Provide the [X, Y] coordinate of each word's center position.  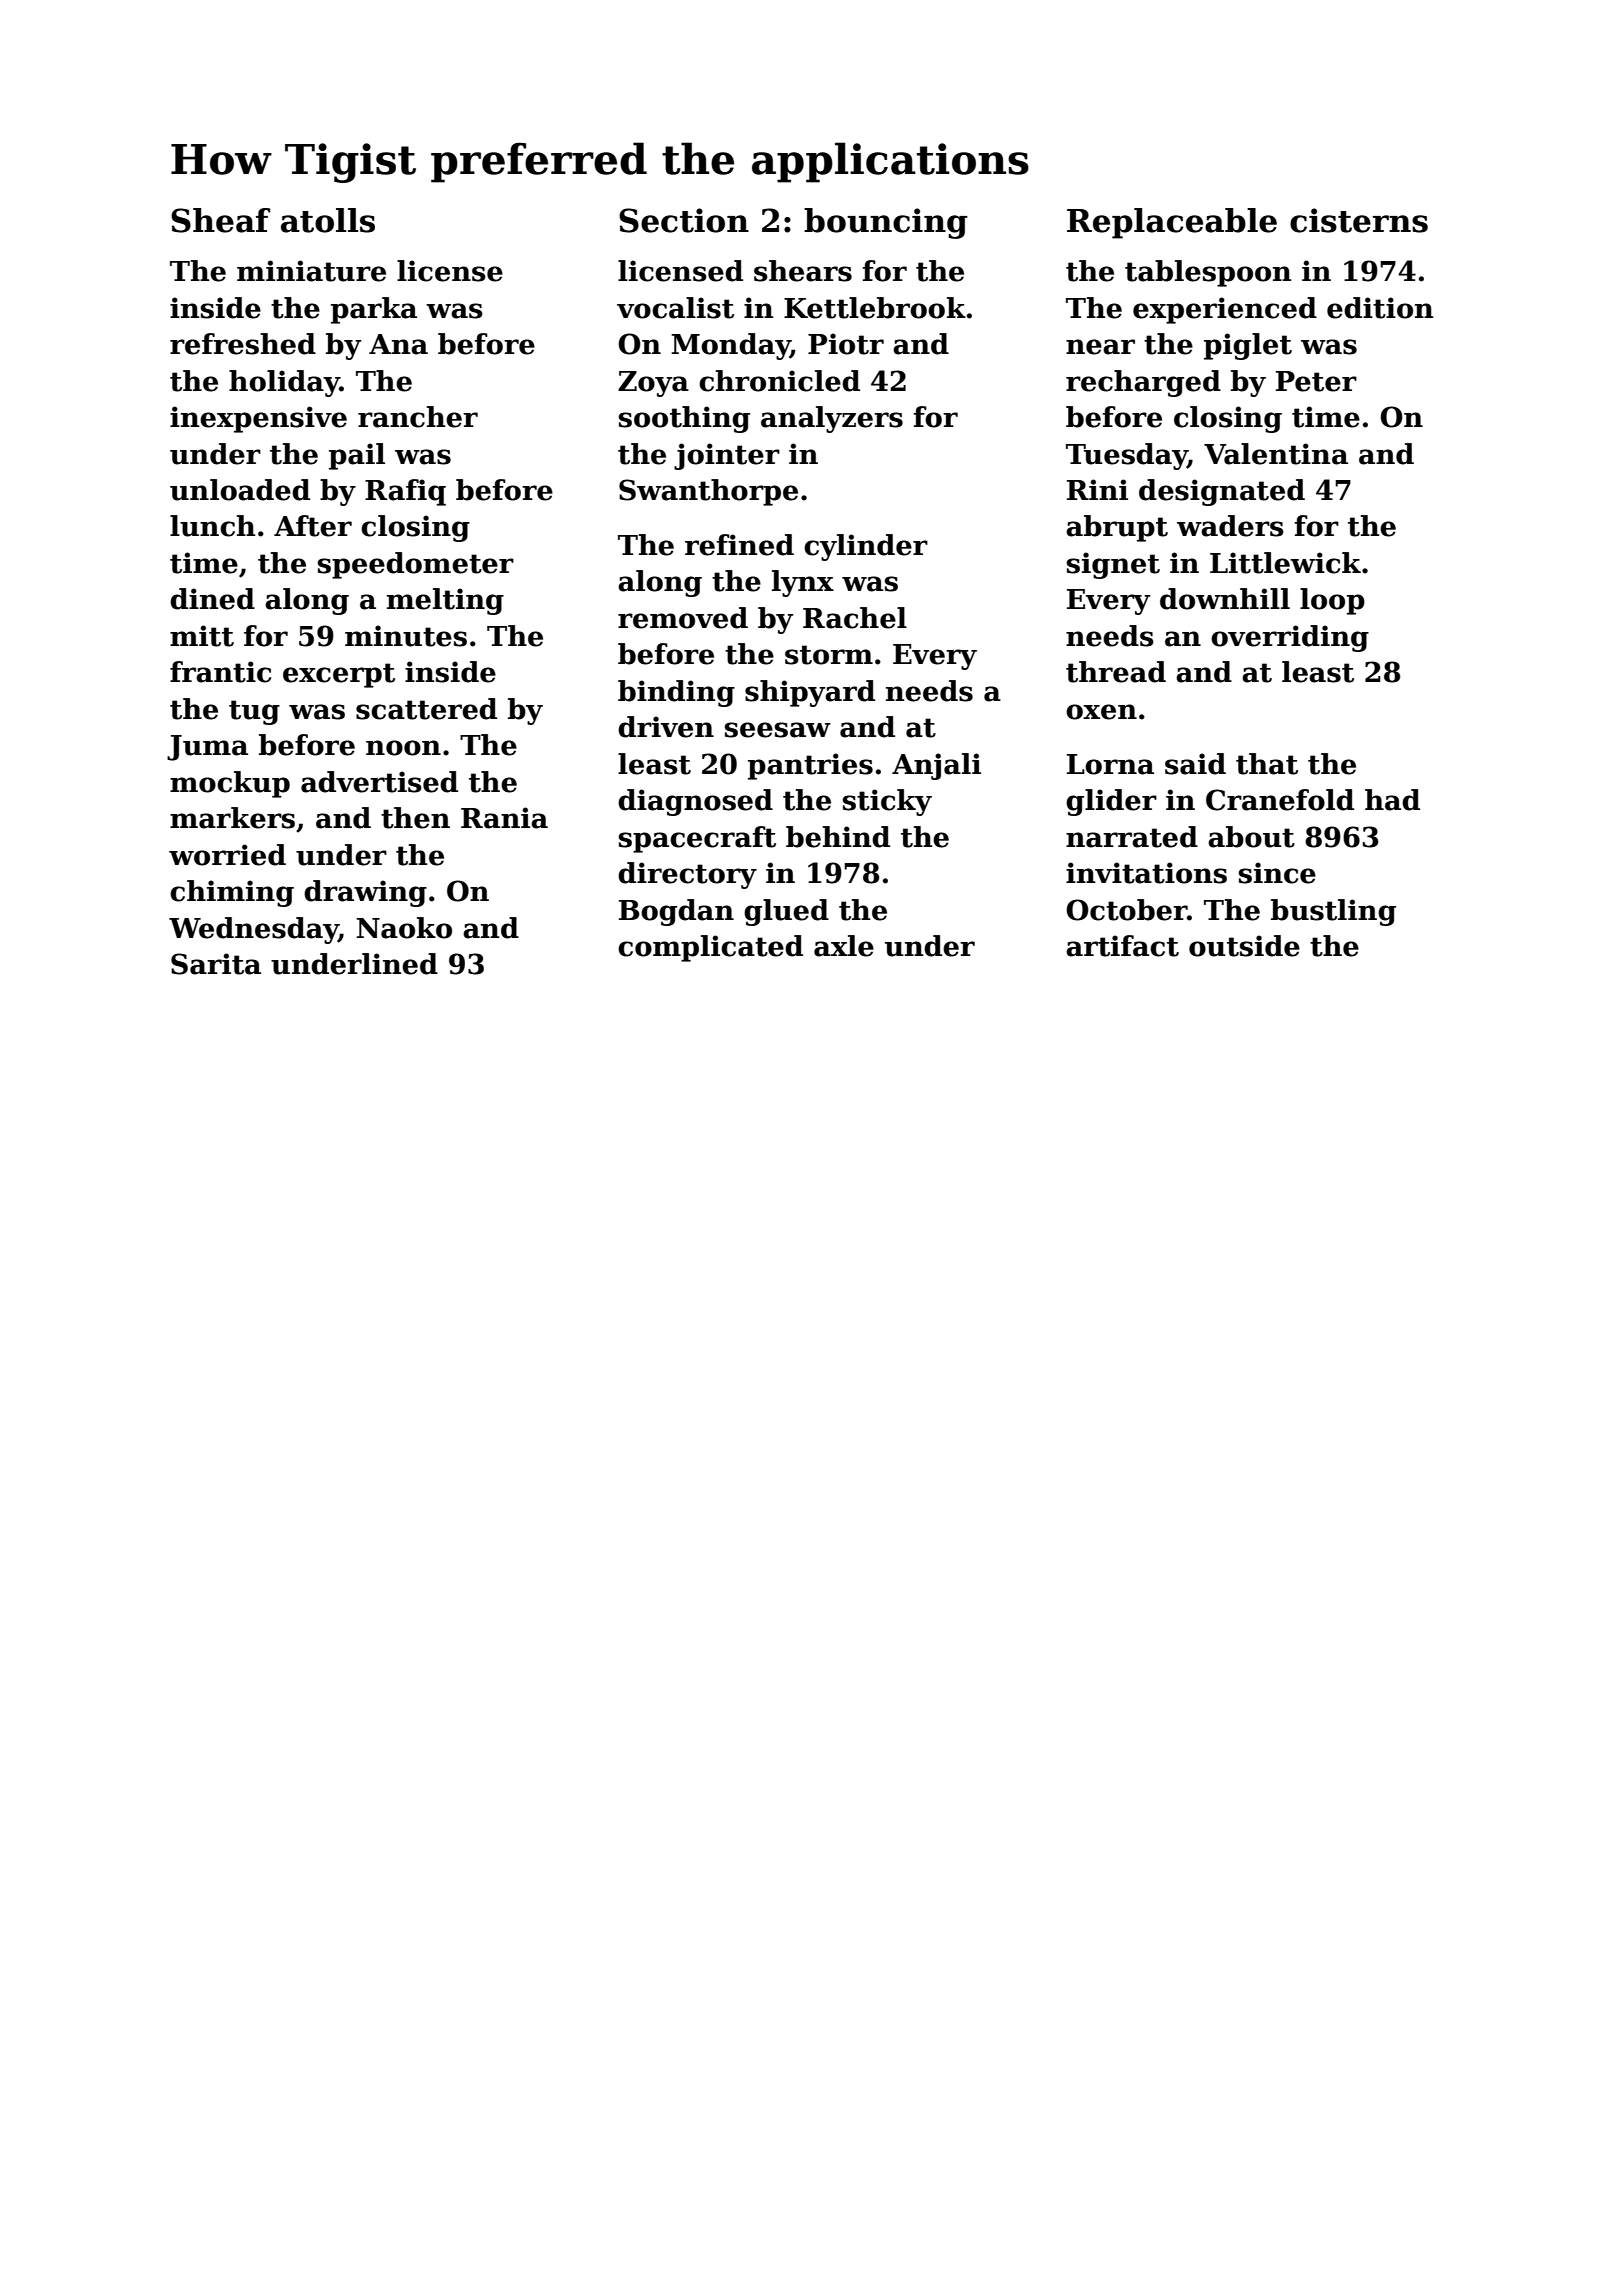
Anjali [936, 766]
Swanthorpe [708, 492]
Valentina [1276, 454]
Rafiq [405, 492]
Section [684, 220]
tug [254, 712]
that [1267, 764]
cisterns [1359, 220]
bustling [1333, 912]
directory [687, 875]
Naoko [404, 928]
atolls [328, 220]
